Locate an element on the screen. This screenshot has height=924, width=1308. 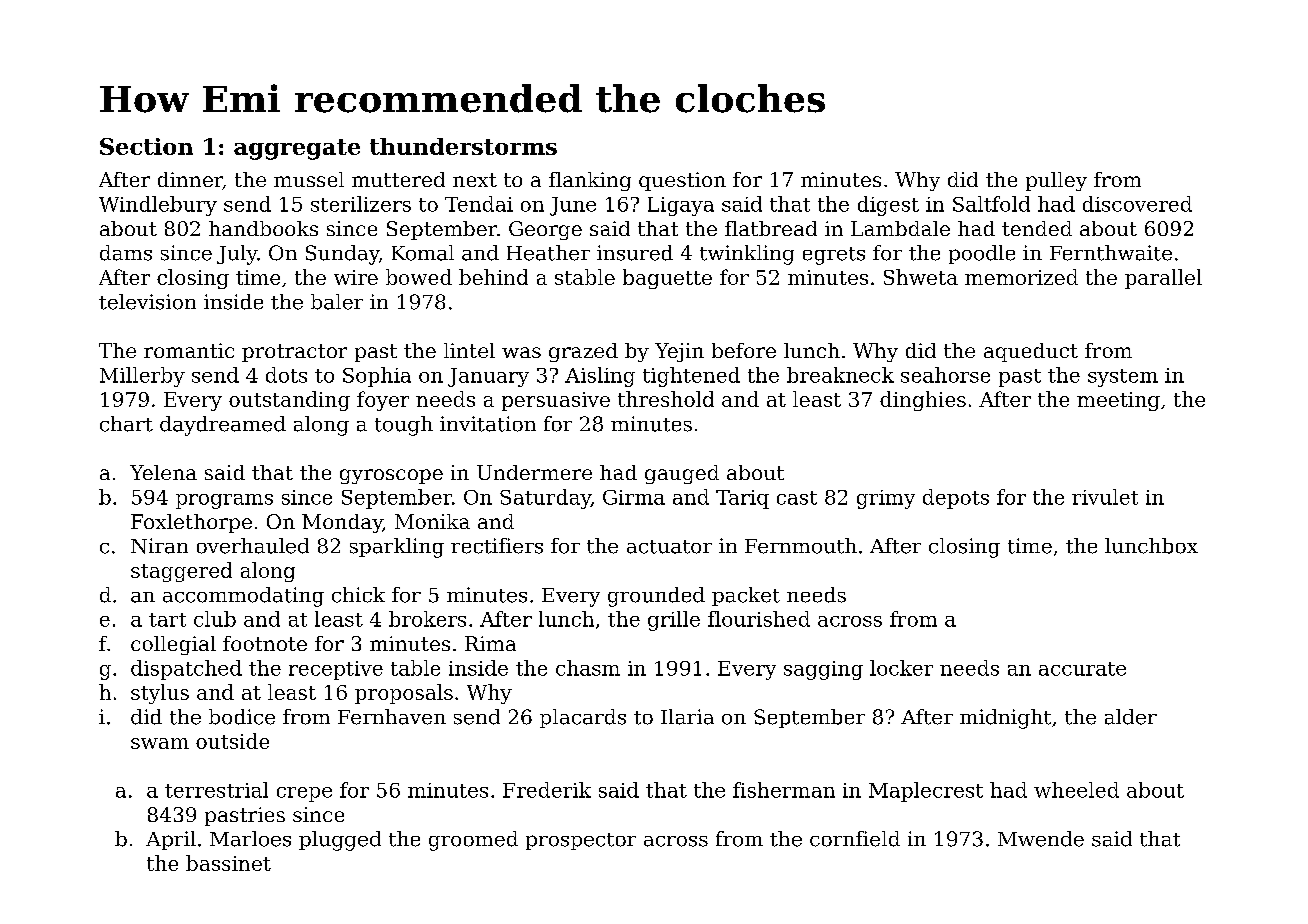
system is located at coordinates (1123, 378).
